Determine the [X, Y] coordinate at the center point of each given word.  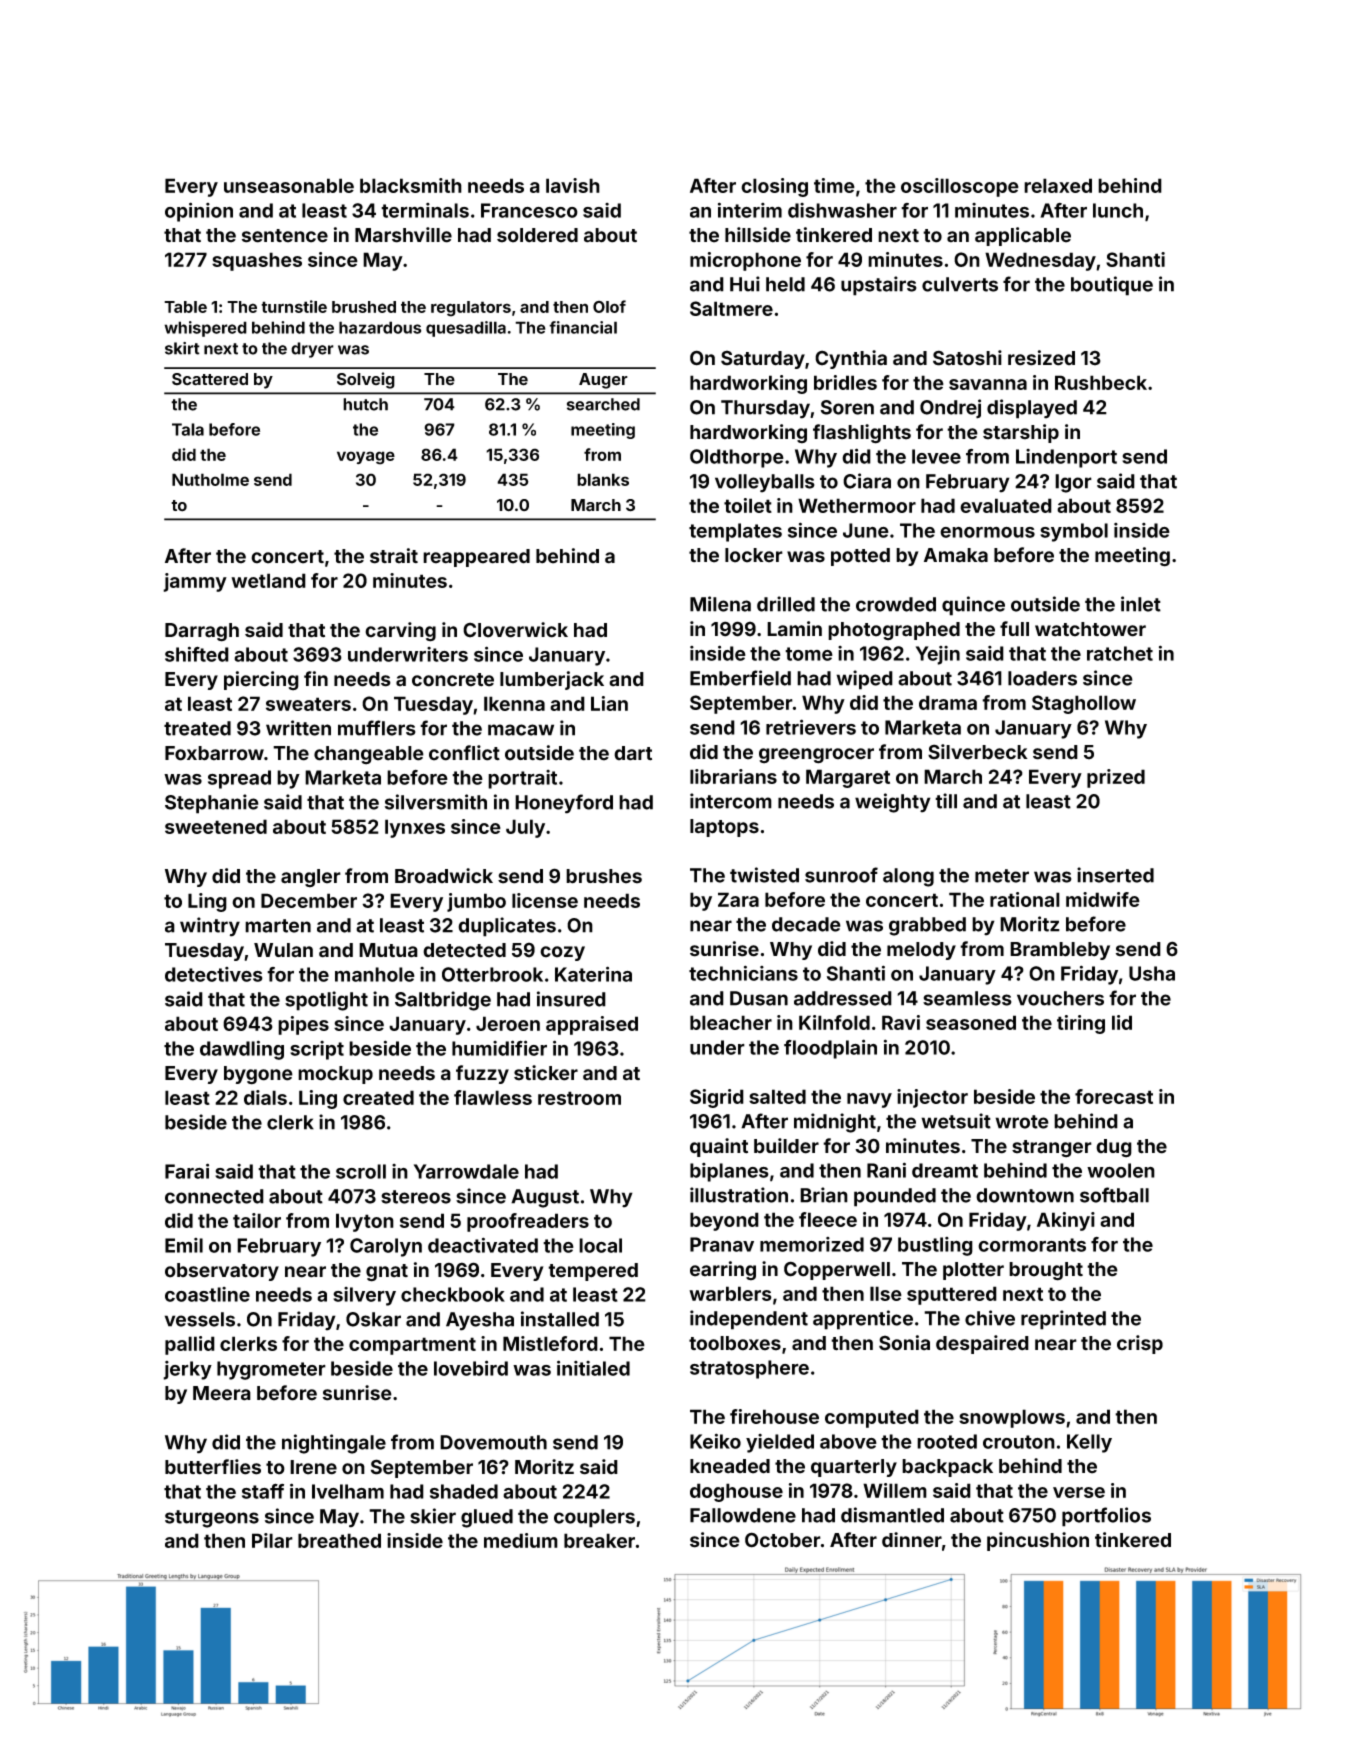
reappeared [476, 558]
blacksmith [411, 185]
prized [1116, 778]
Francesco [529, 210]
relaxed [1058, 185]
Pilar [272, 1540]
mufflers [377, 728]
